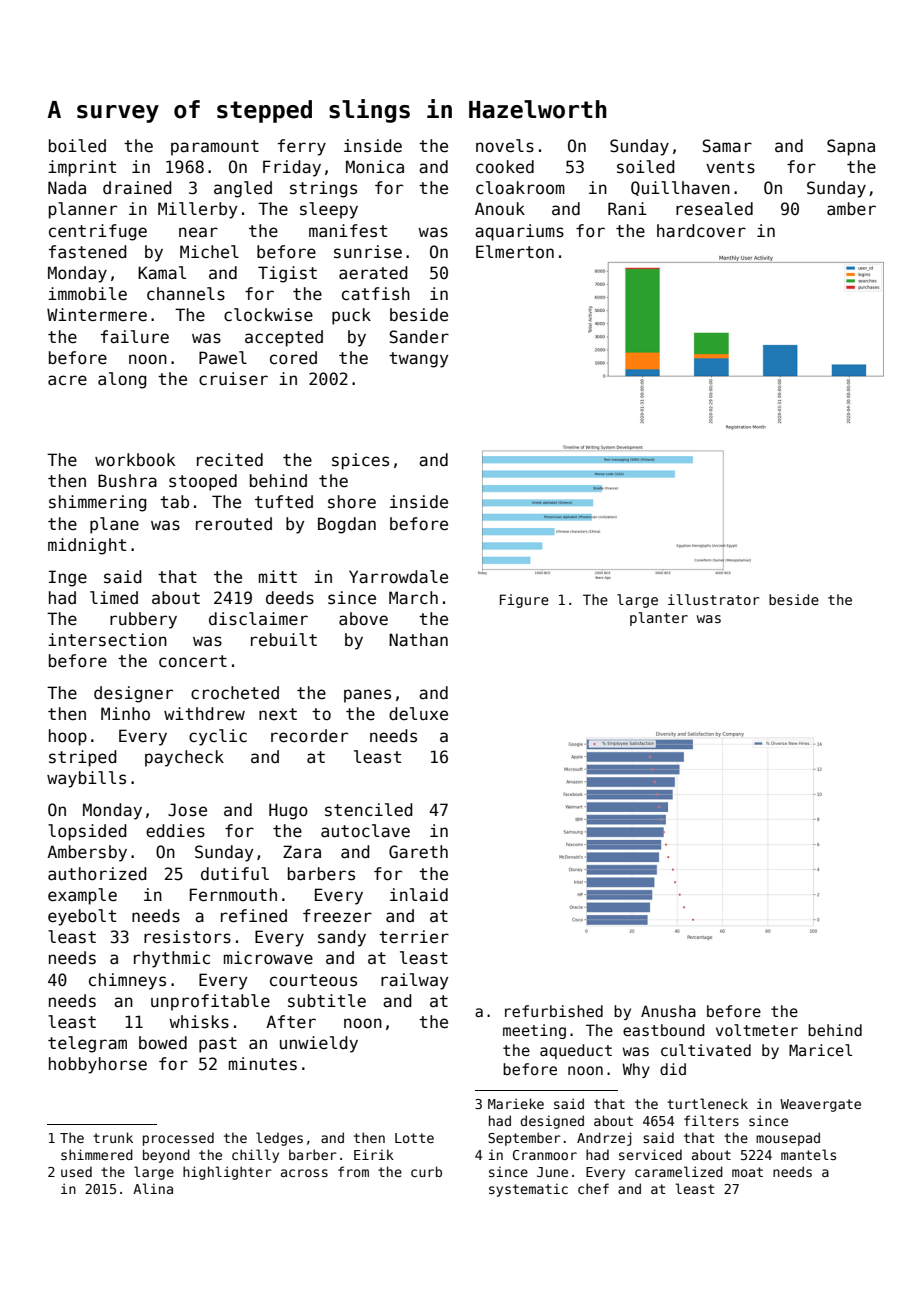  I want to click on planter, so click(659, 619).
